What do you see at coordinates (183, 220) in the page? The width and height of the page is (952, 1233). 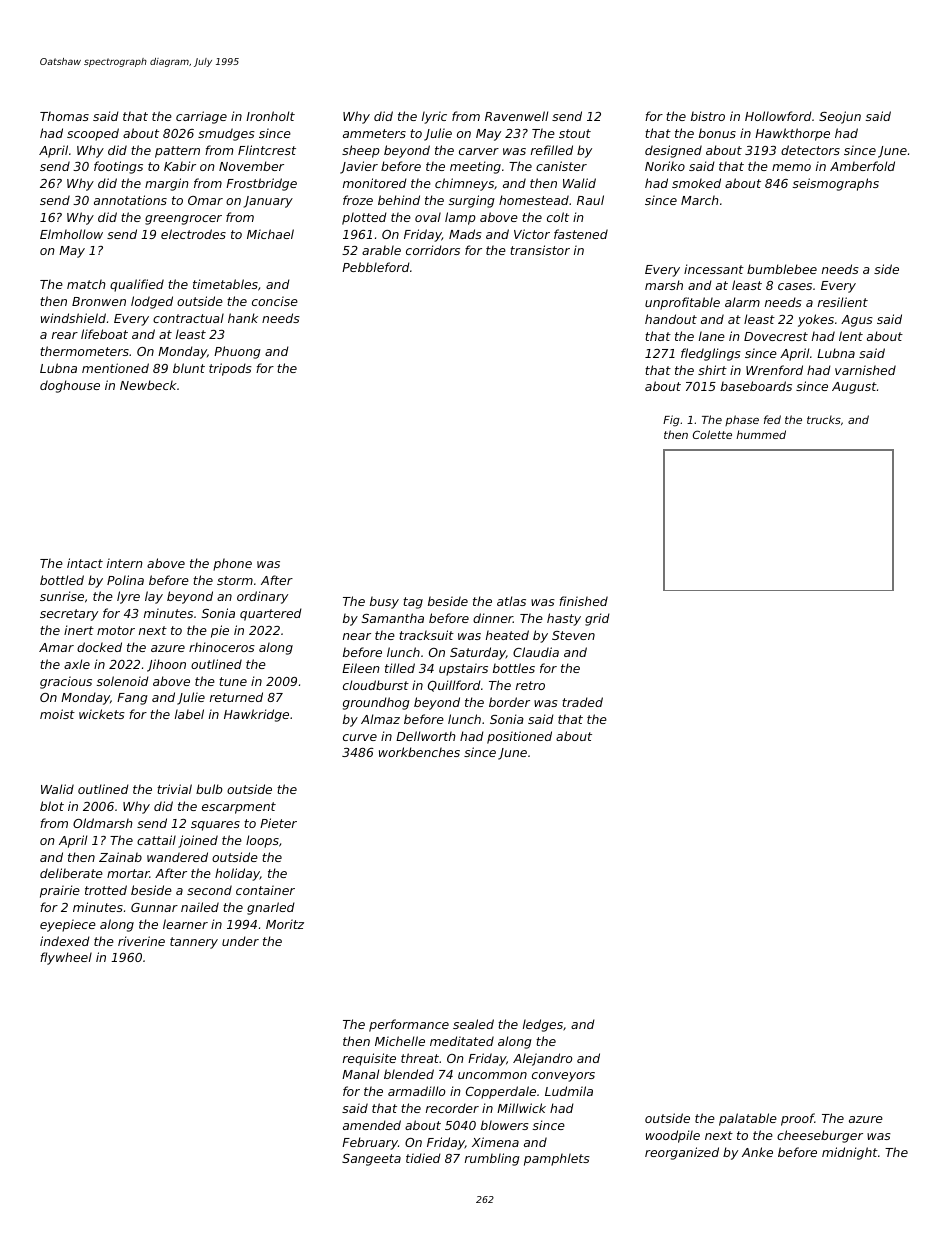 I see `greengrocer` at bounding box center [183, 220].
